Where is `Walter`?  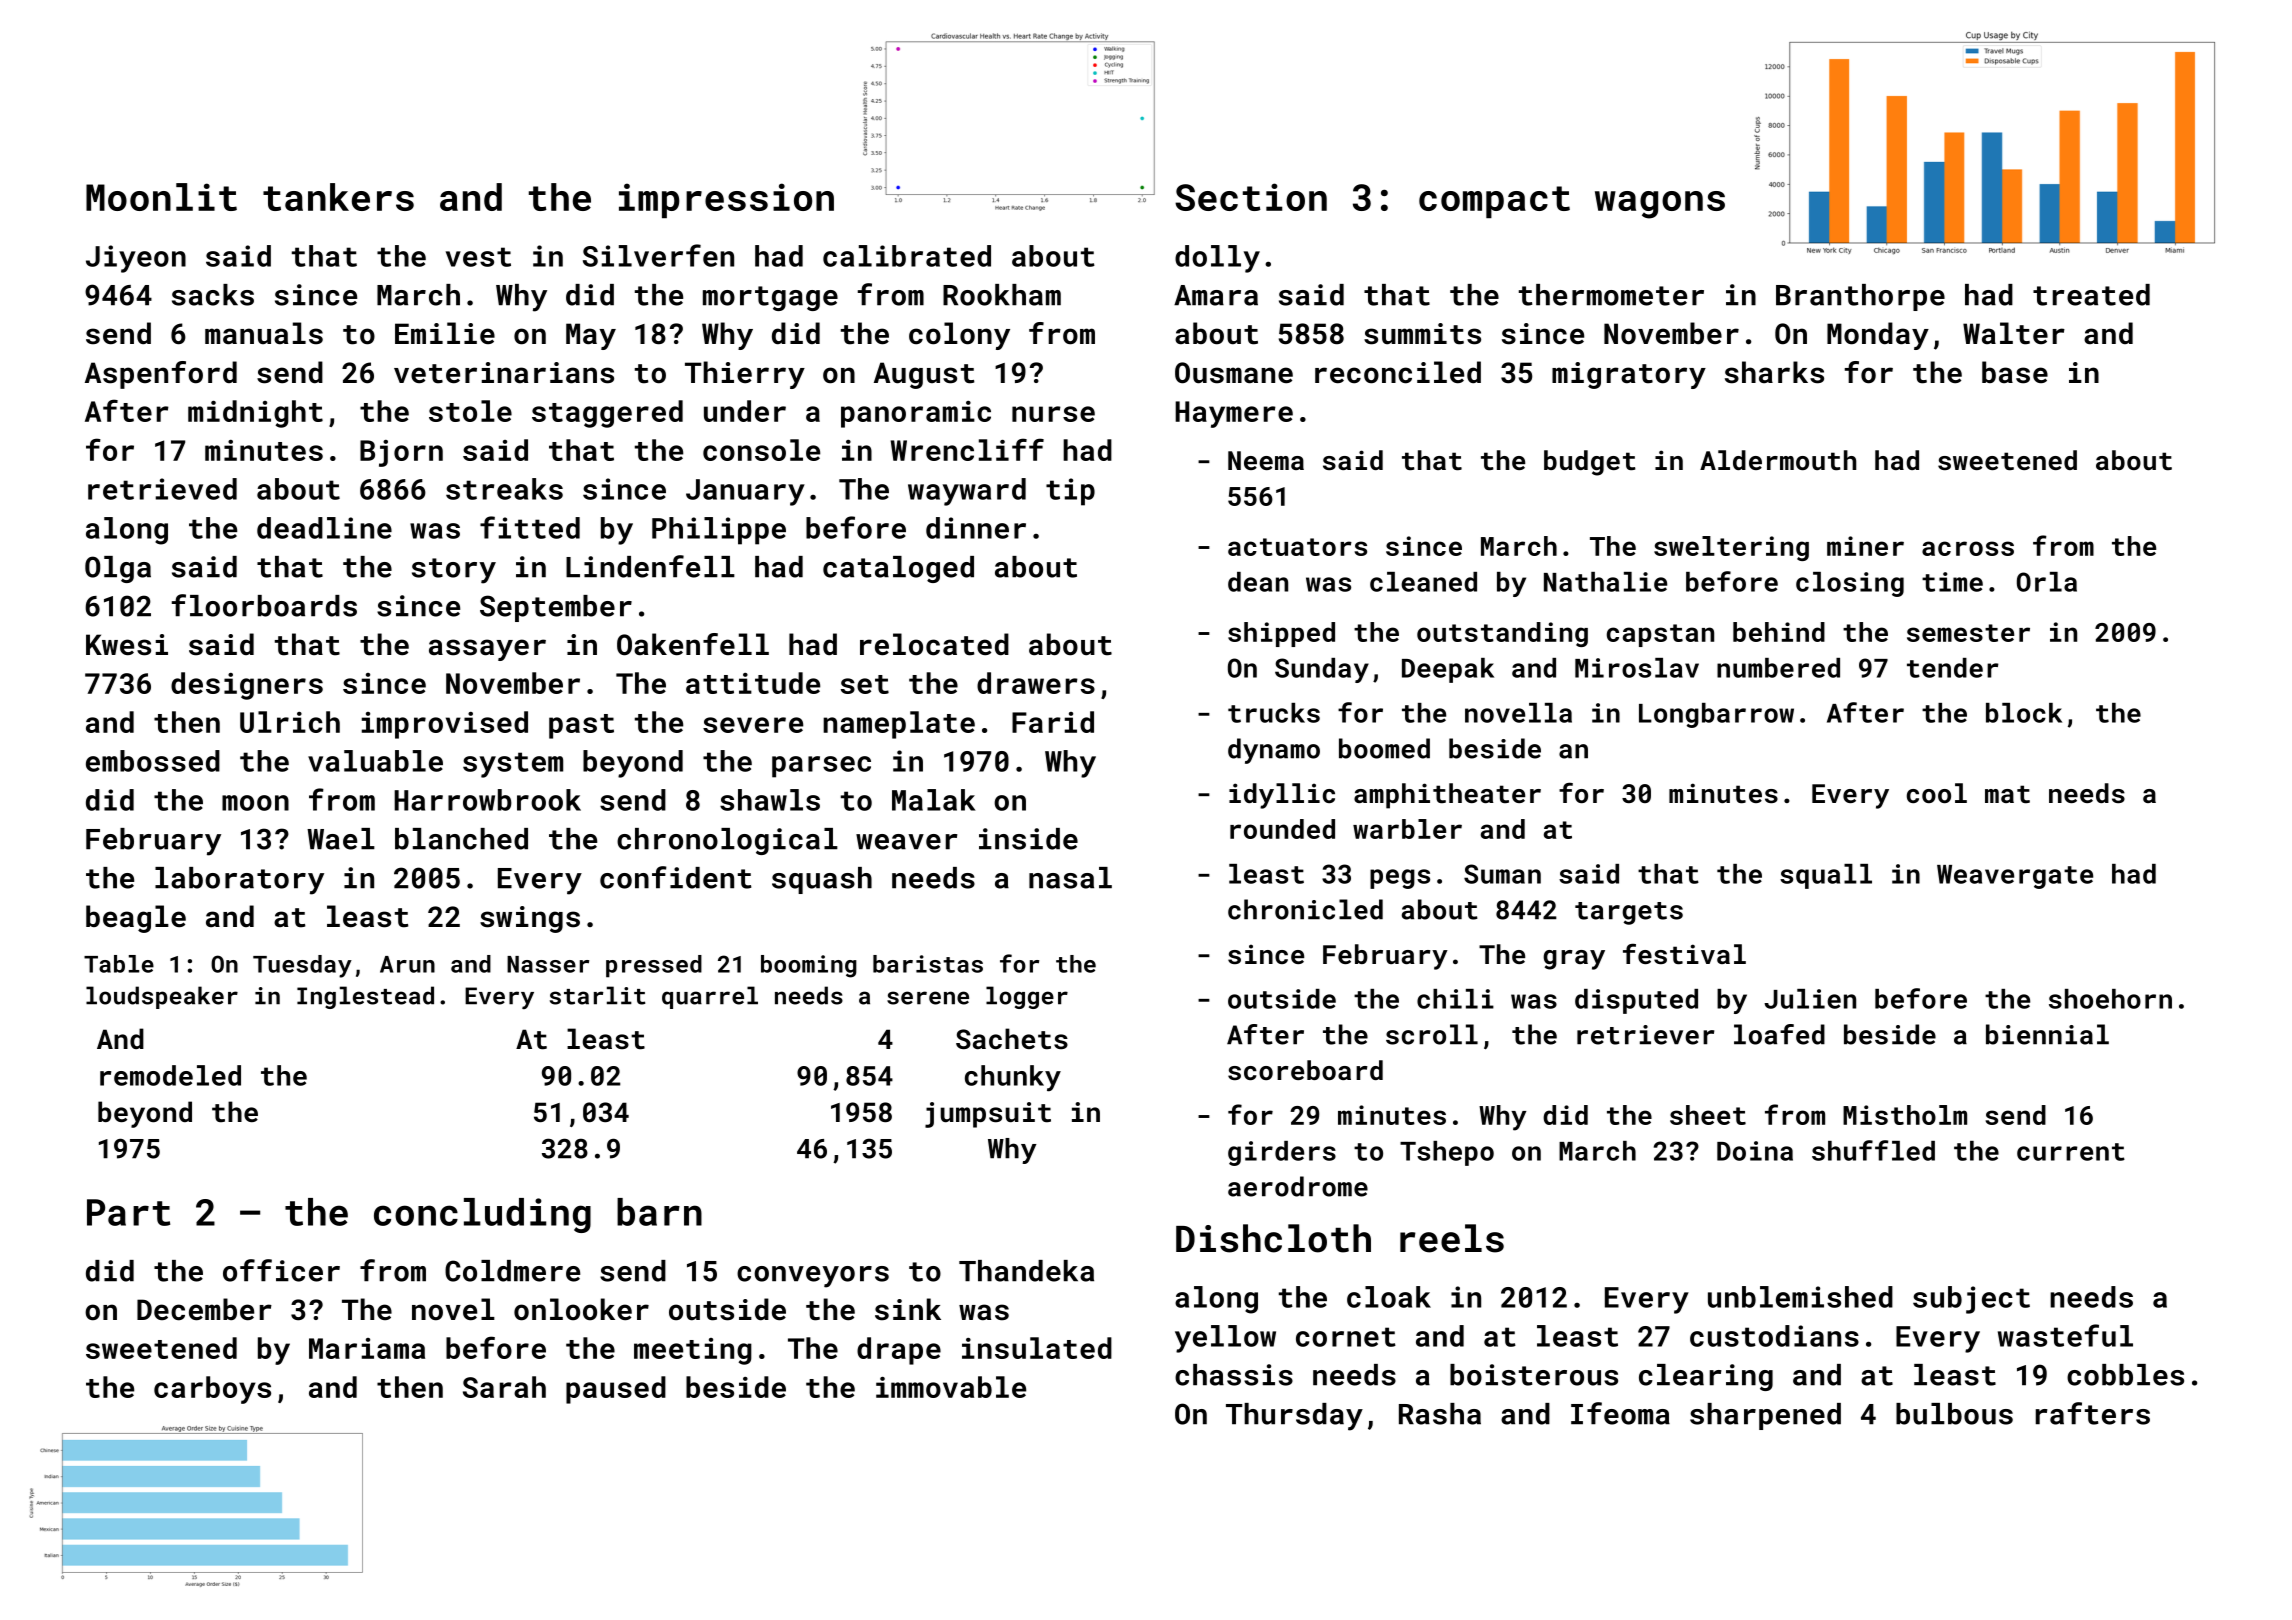
Walter is located at coordinates (2014, 333).
